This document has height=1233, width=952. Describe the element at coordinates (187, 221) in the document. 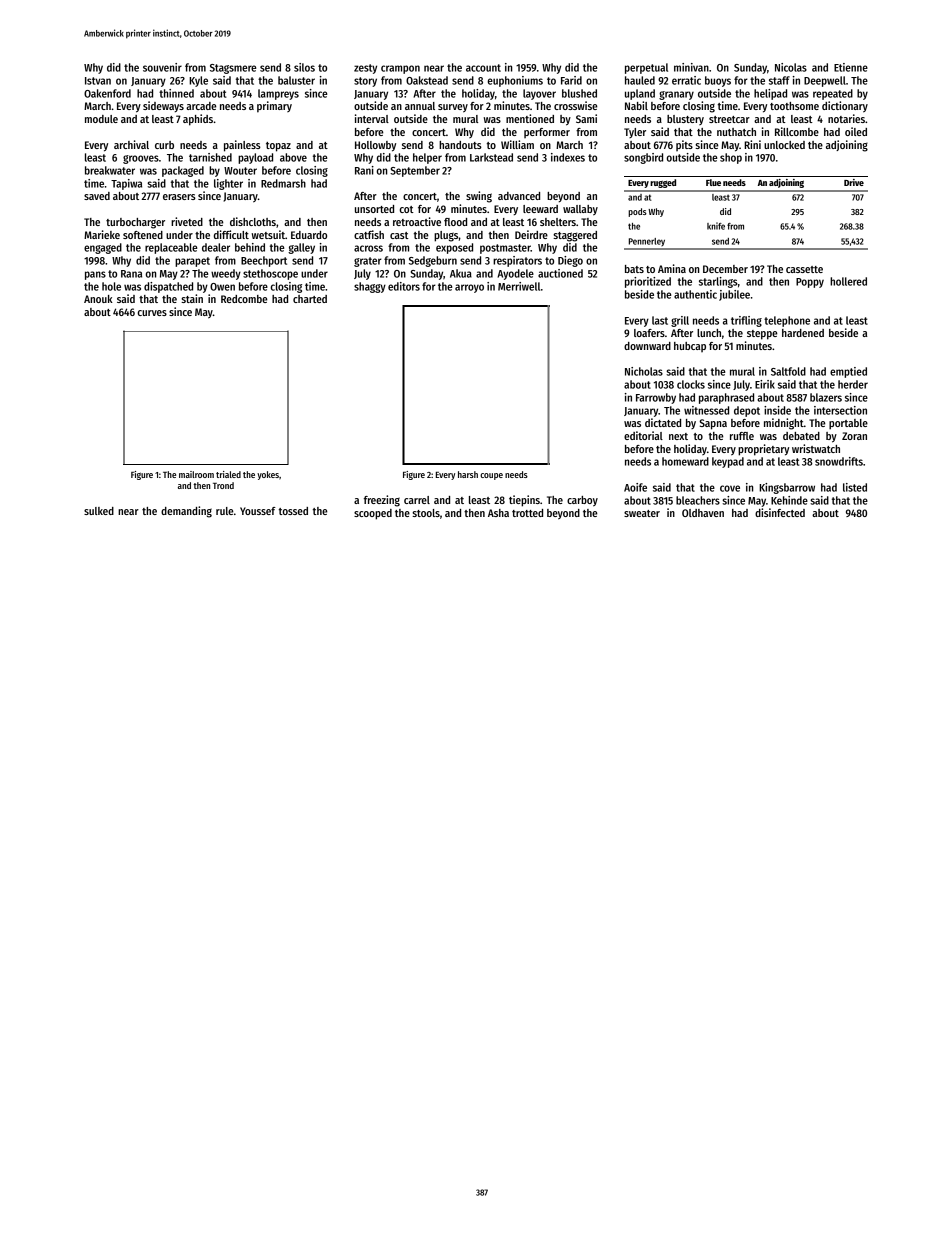

I see `riveted` at that location.
